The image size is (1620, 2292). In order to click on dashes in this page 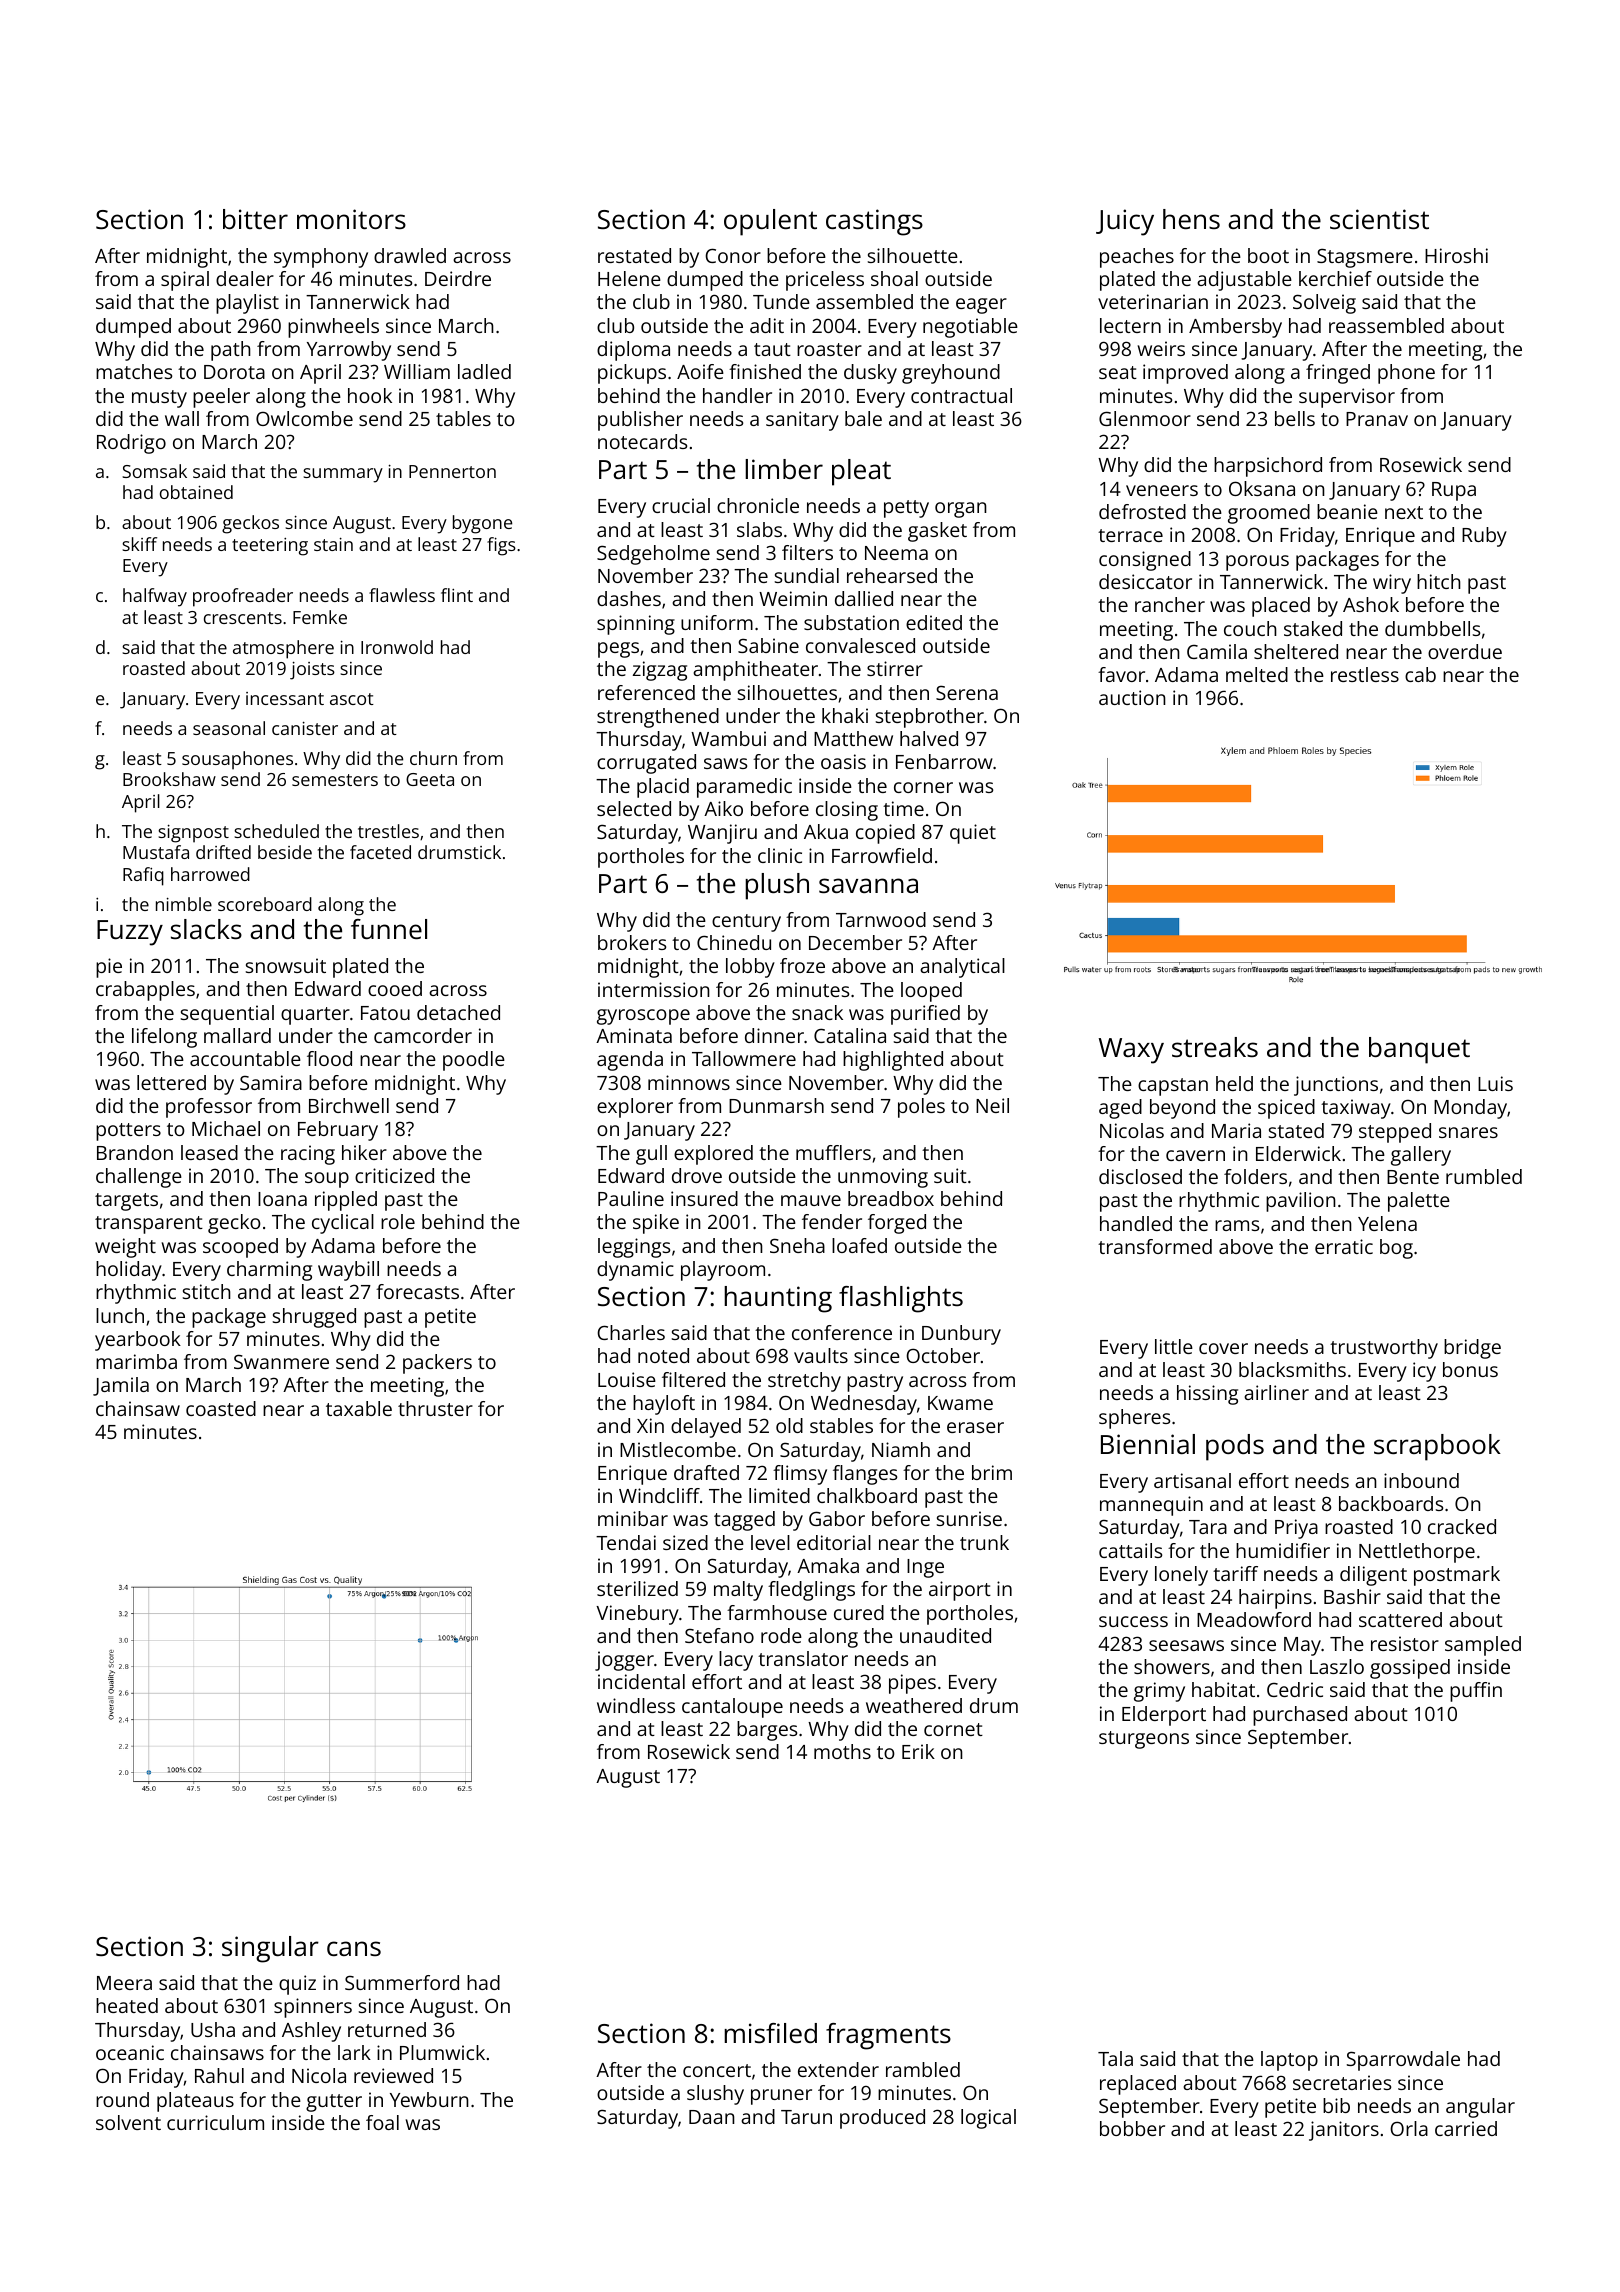, I will do `click(629, 598)`.
